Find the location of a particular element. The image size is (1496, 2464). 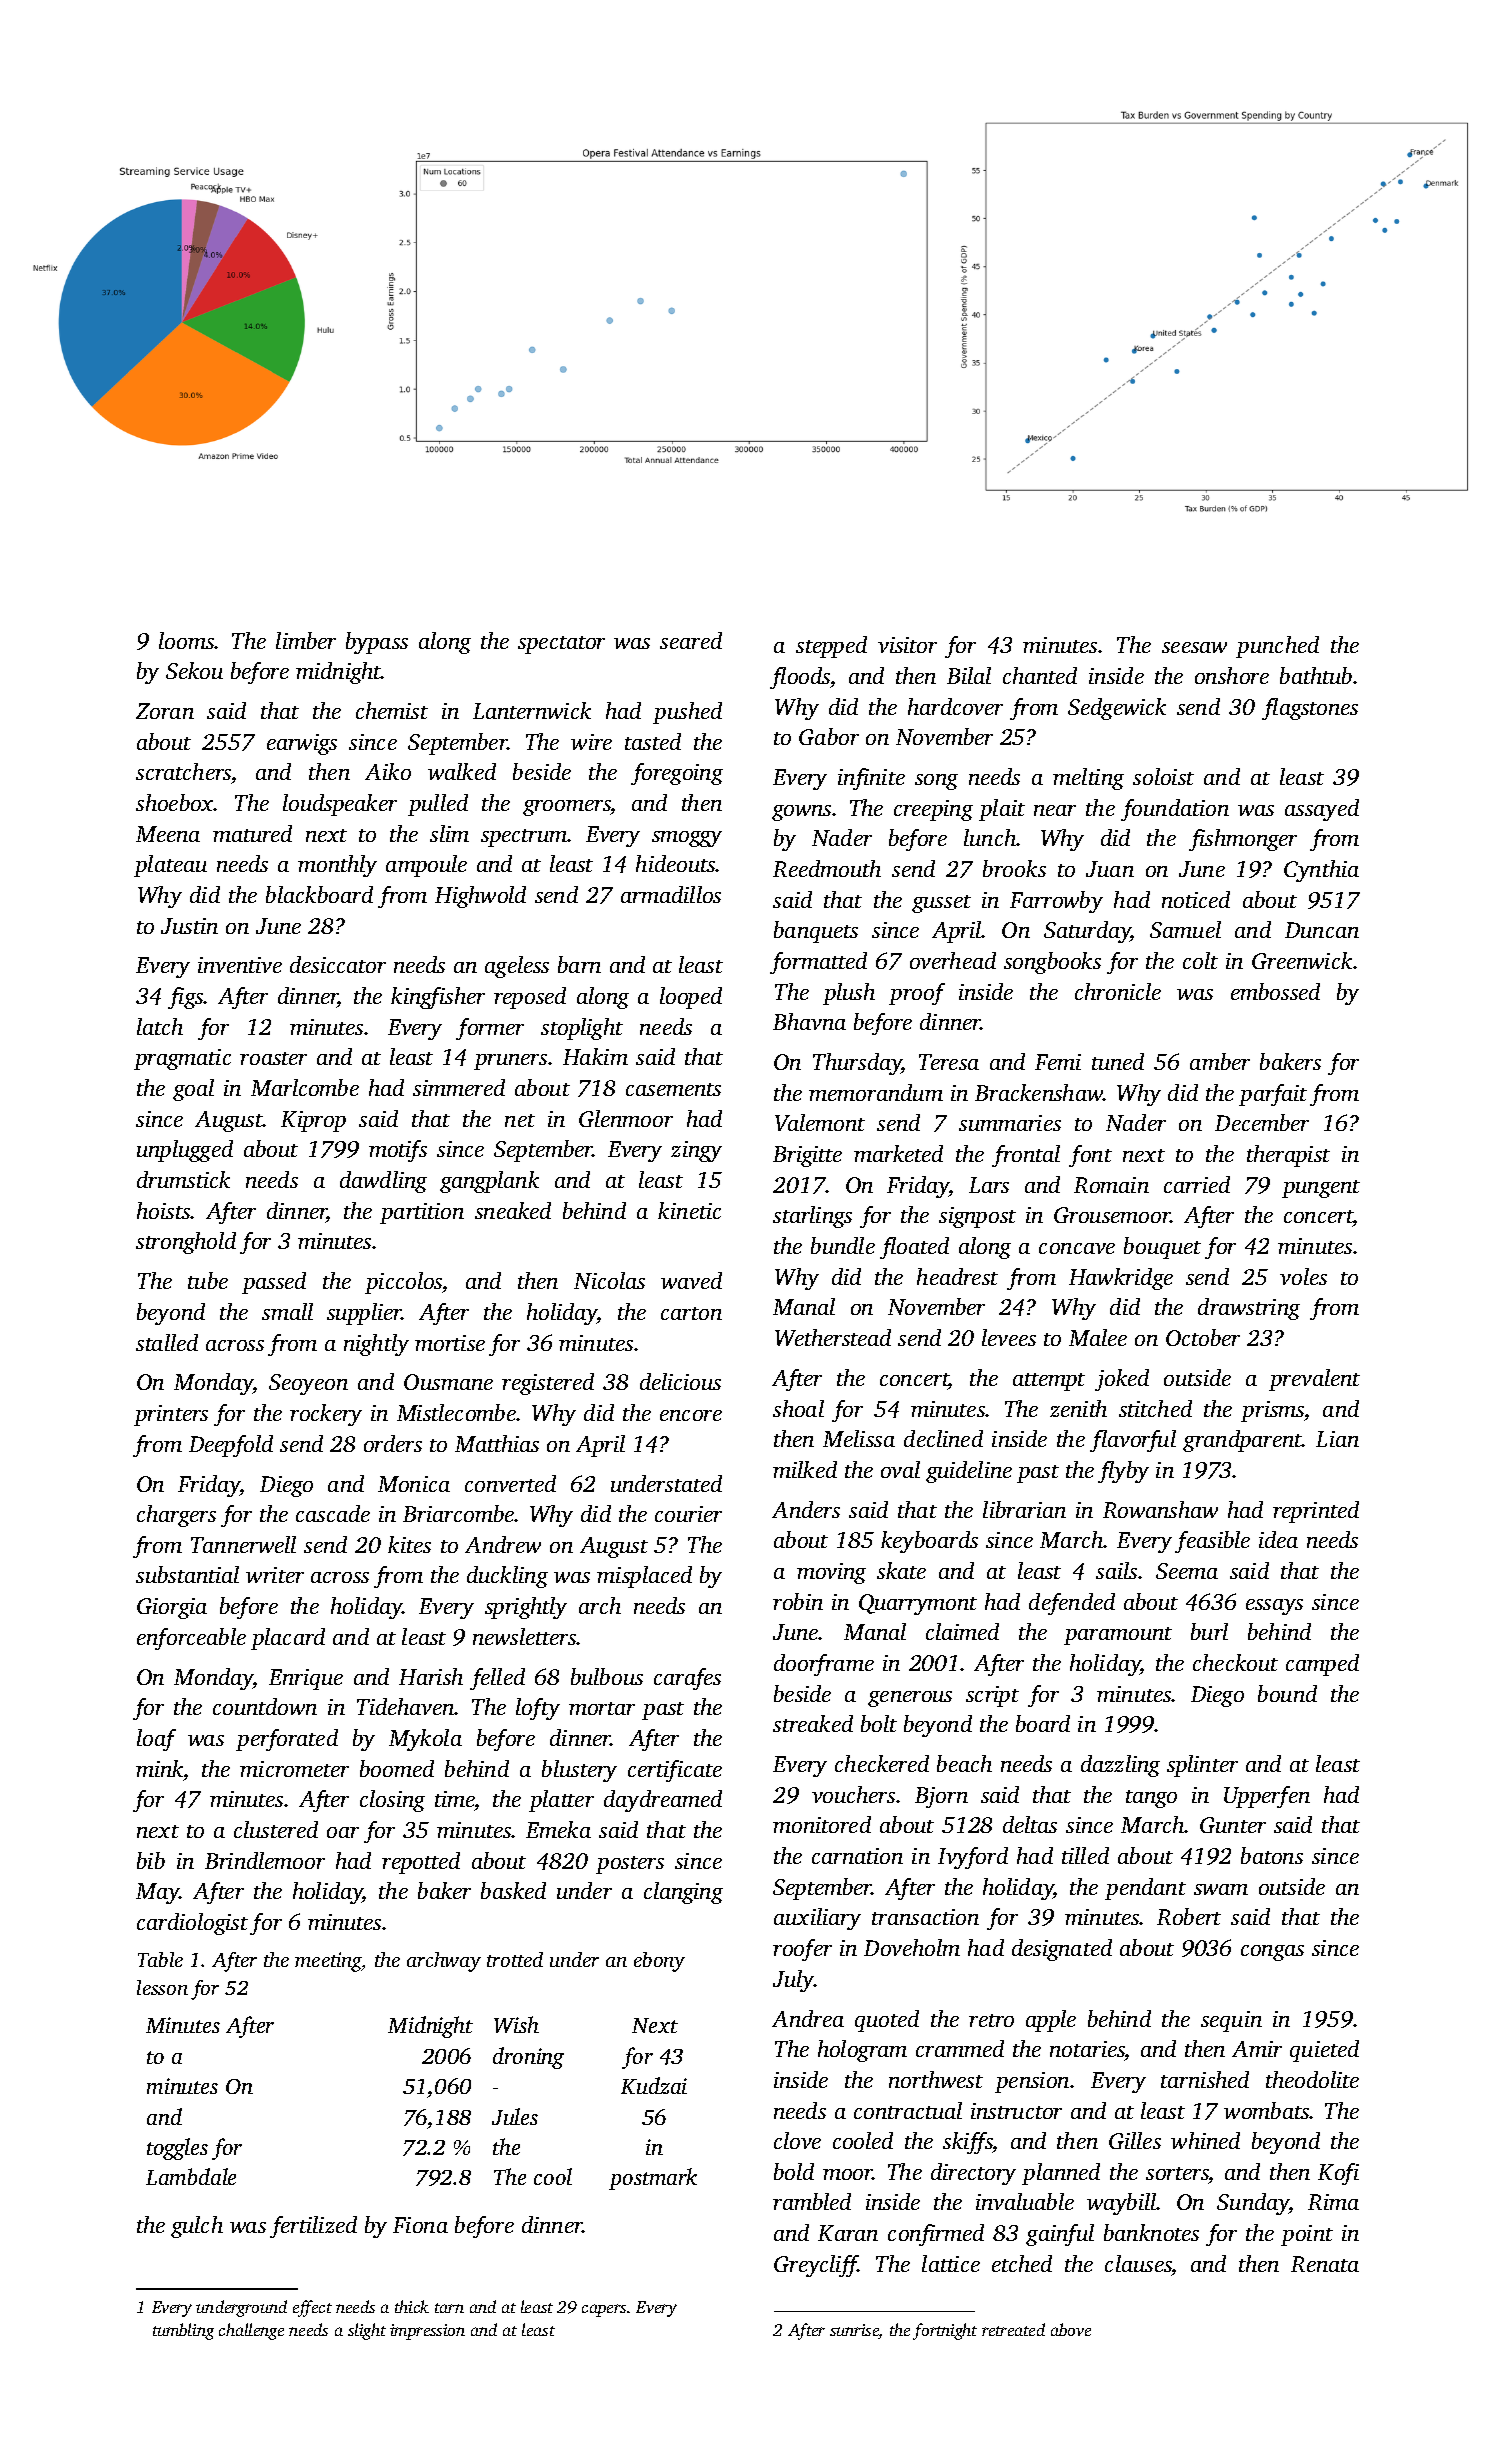

stalled is located at coordinates (167, 1342).
